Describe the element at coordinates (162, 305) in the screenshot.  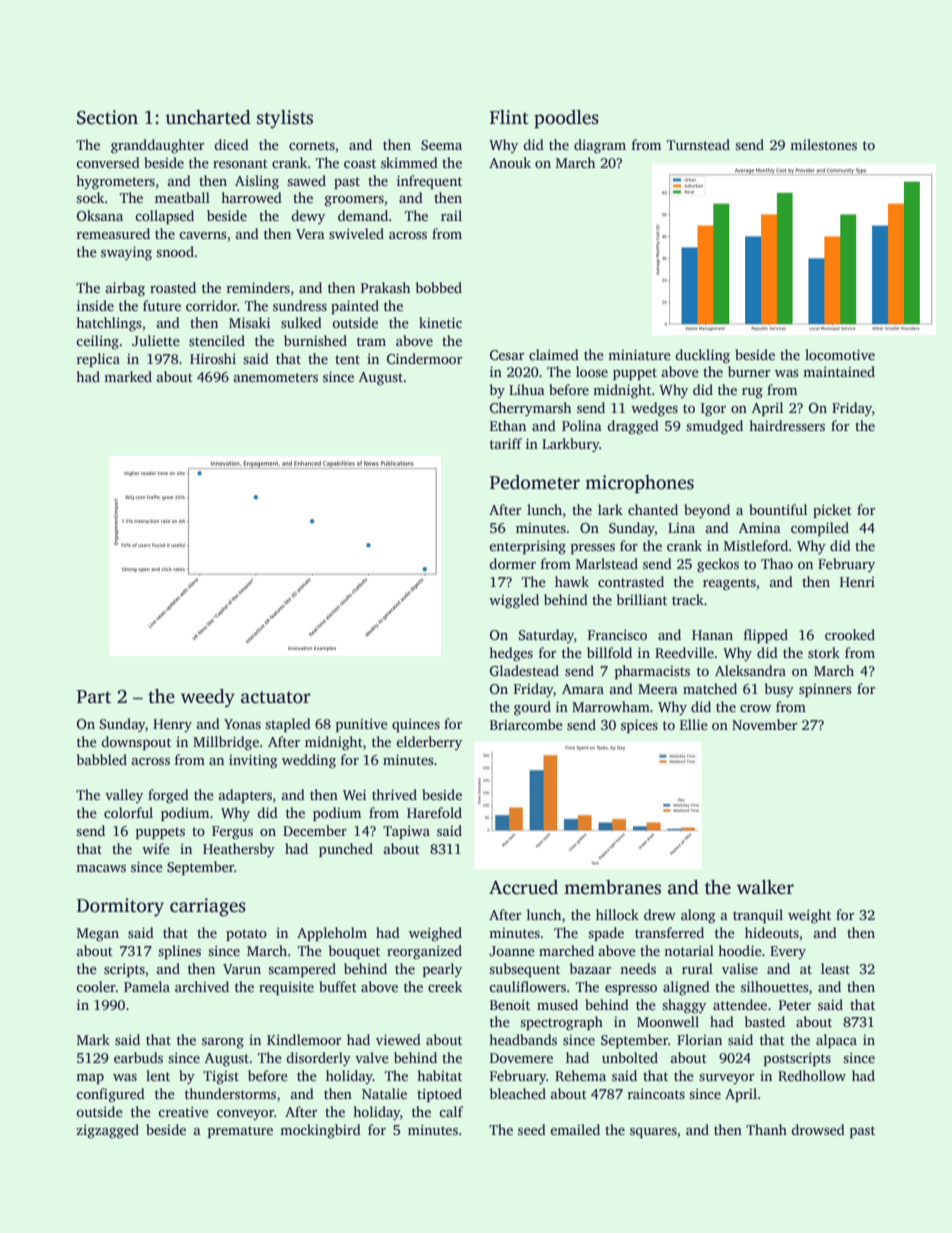
I see `future` at that location.
